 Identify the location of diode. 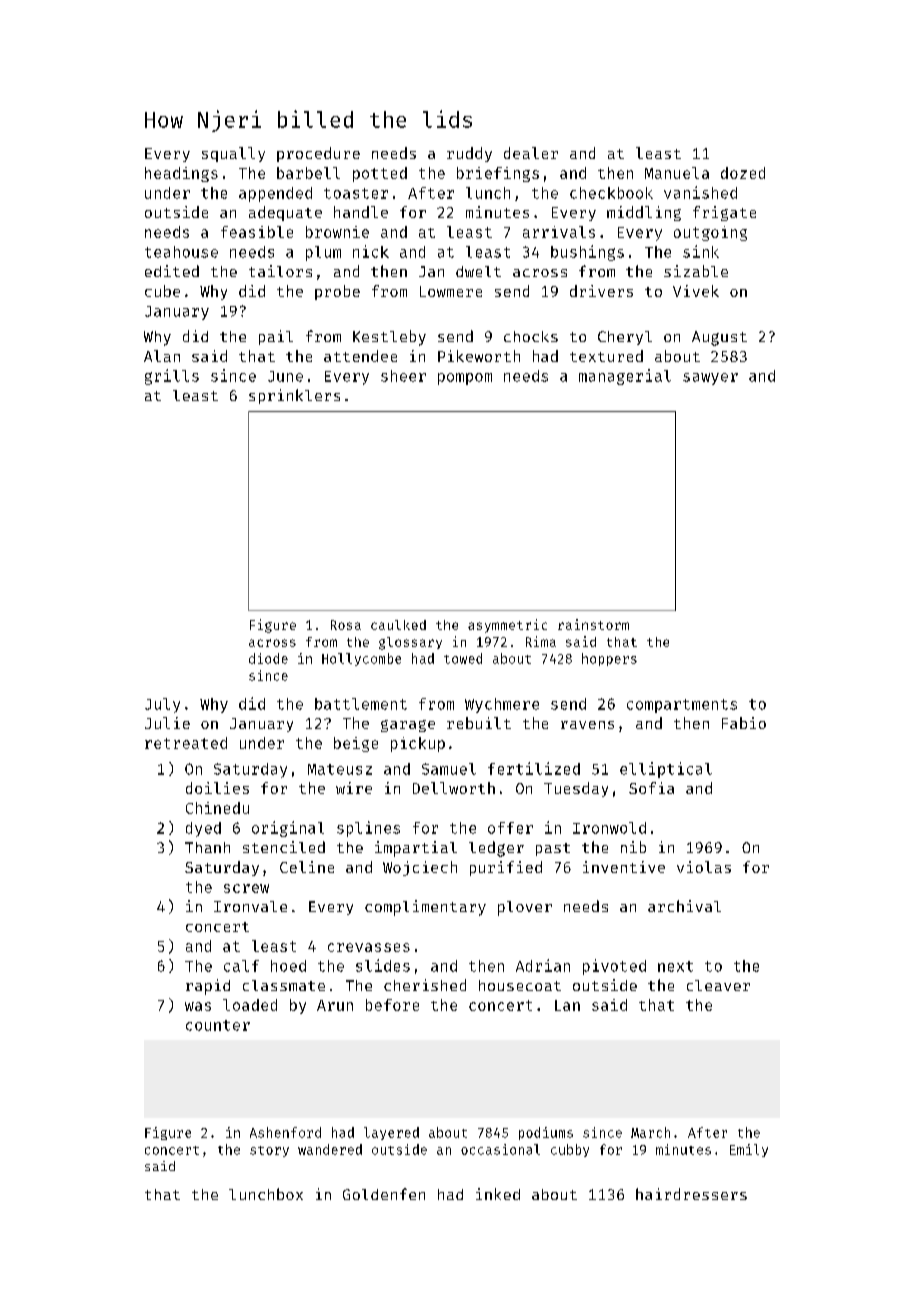
(268, 658).
